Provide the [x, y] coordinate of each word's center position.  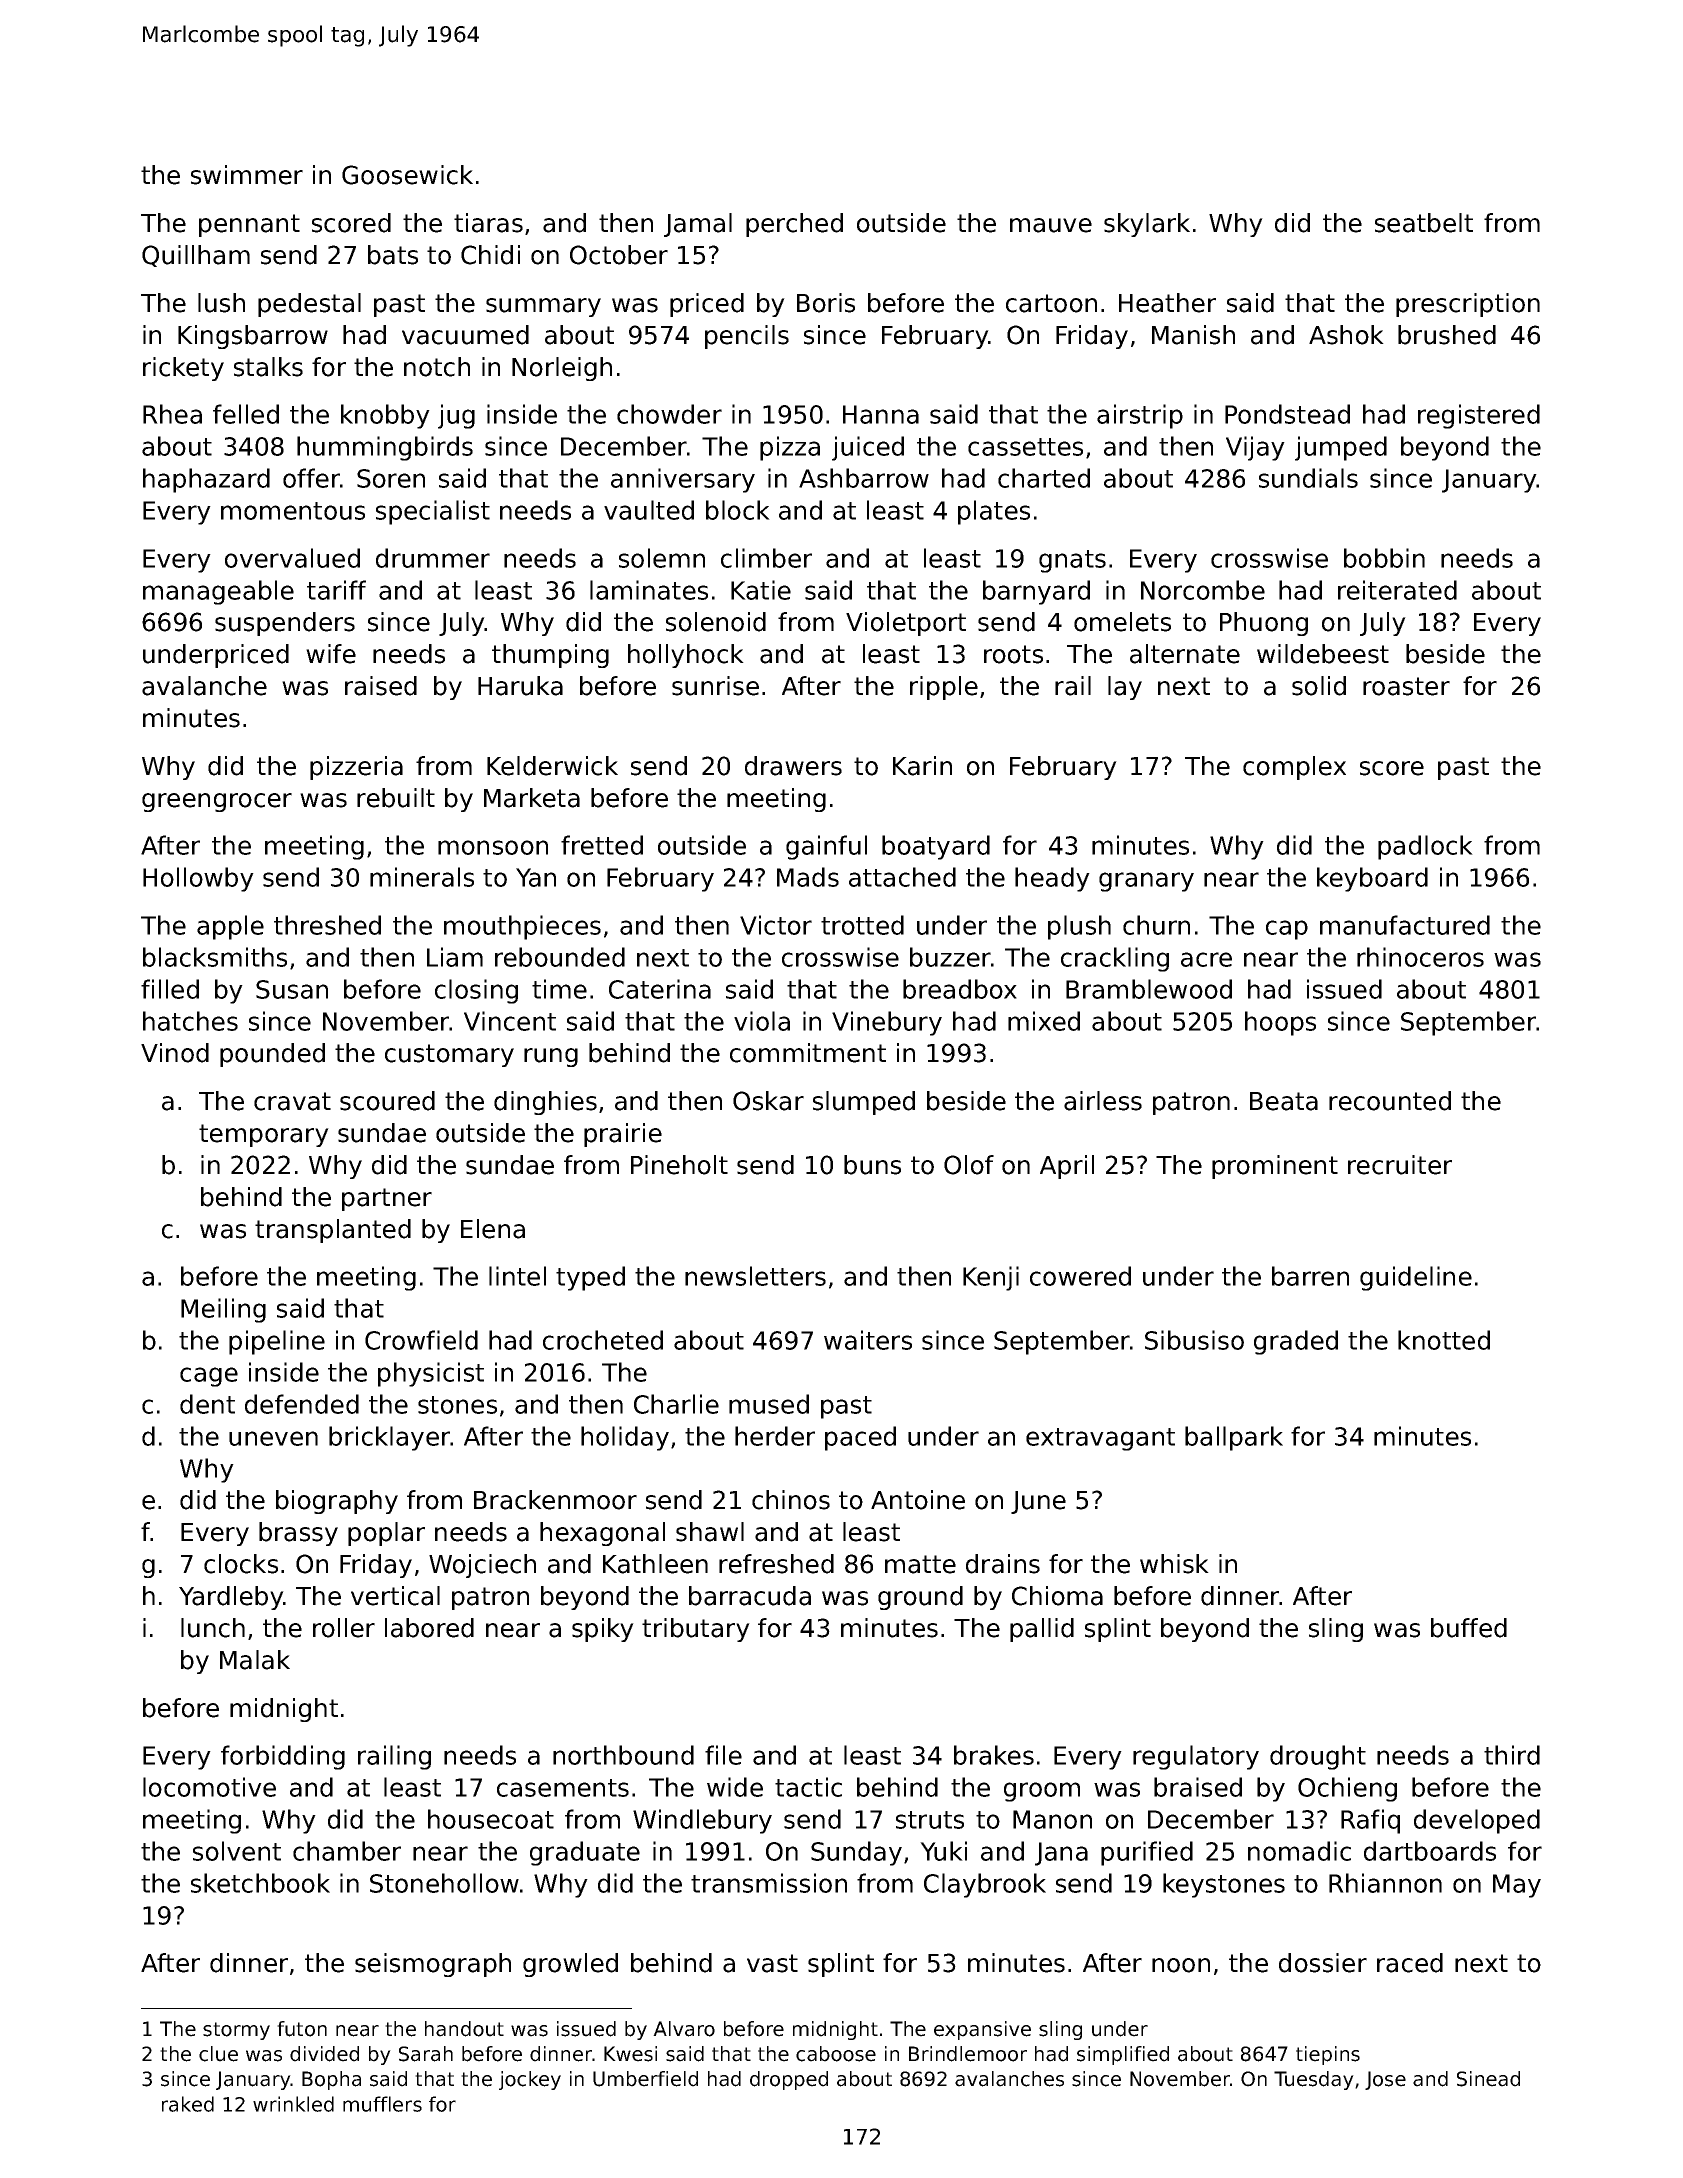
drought [1318, 1757]
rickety [183, 369]
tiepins [1328, 2055]
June [1038, 1502]
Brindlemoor [968, 2054]
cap [1287, 930]
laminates [649, 590]
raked [188, 2104]
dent [207, 1404]
